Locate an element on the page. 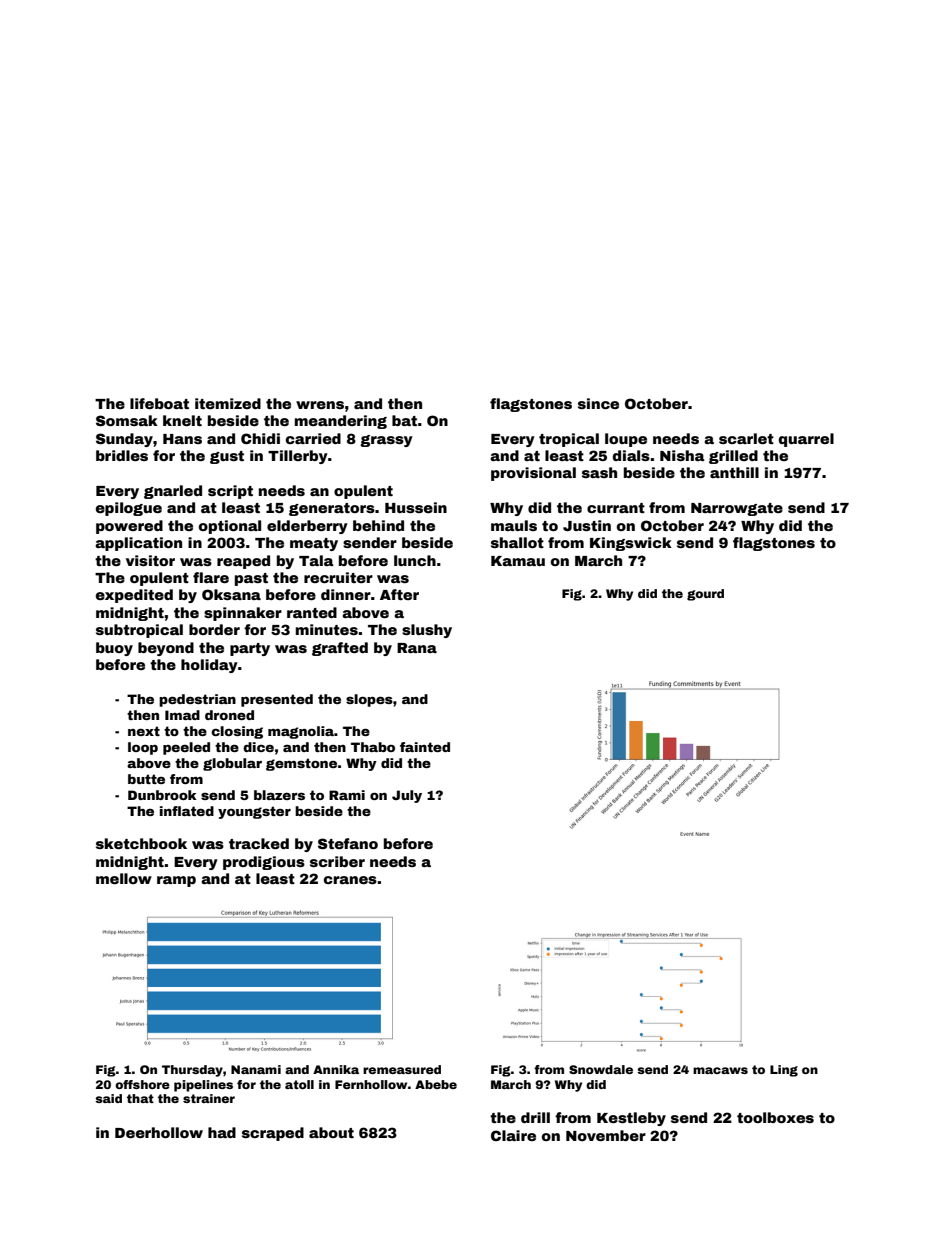 The height and width of the document is (1233, 952). fainted is located at coordinates (425, 747).
